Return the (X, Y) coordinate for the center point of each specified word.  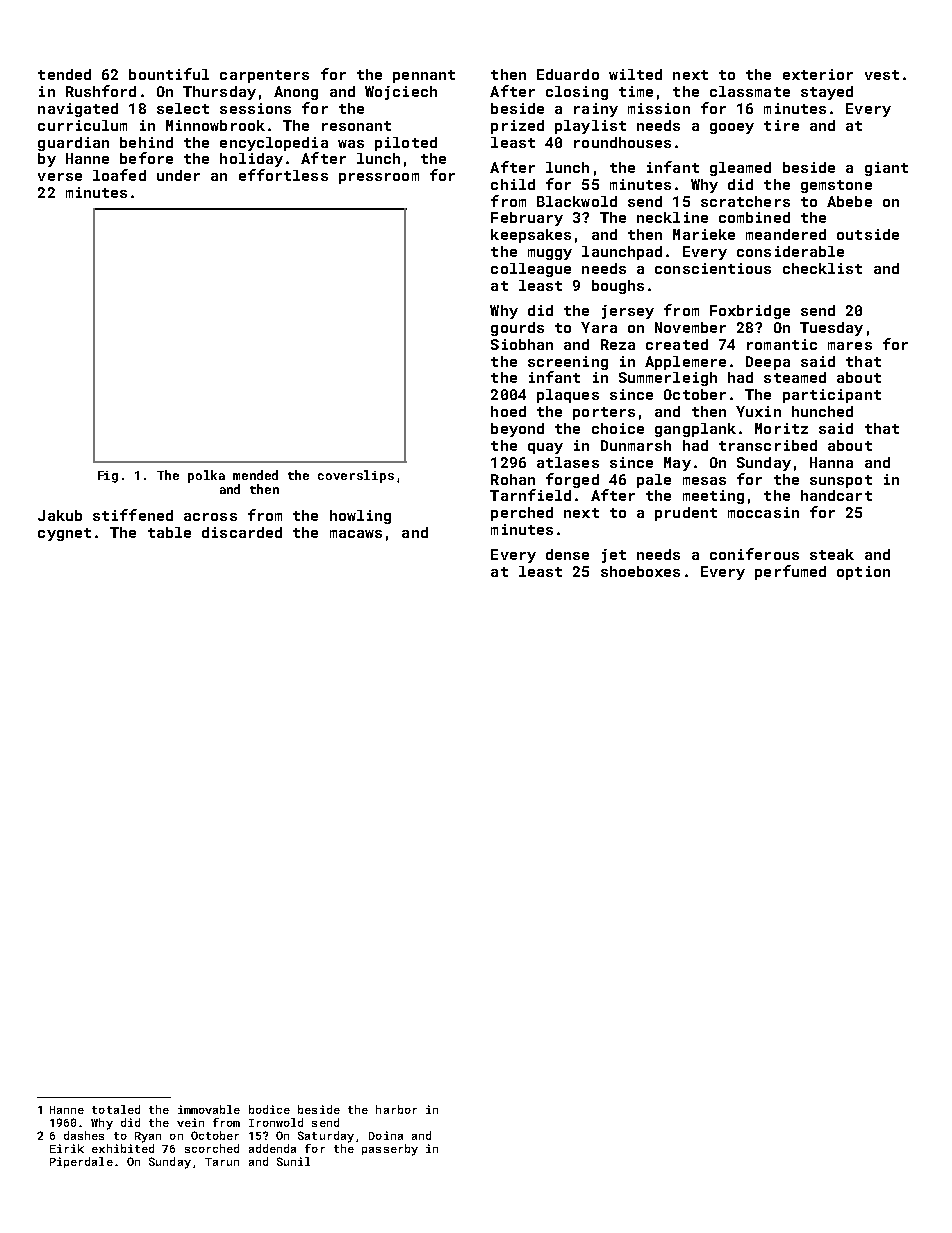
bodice (269, 1109)
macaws (356, 534)
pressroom (379, 178)
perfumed (790, 572)
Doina (386, 1135)
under (178, 175)
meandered (786, 234)
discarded (242, 532)
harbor (396, 1109)
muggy (550, 254)
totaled (116, 1109)
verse (60, 177)
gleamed (740, 169)
